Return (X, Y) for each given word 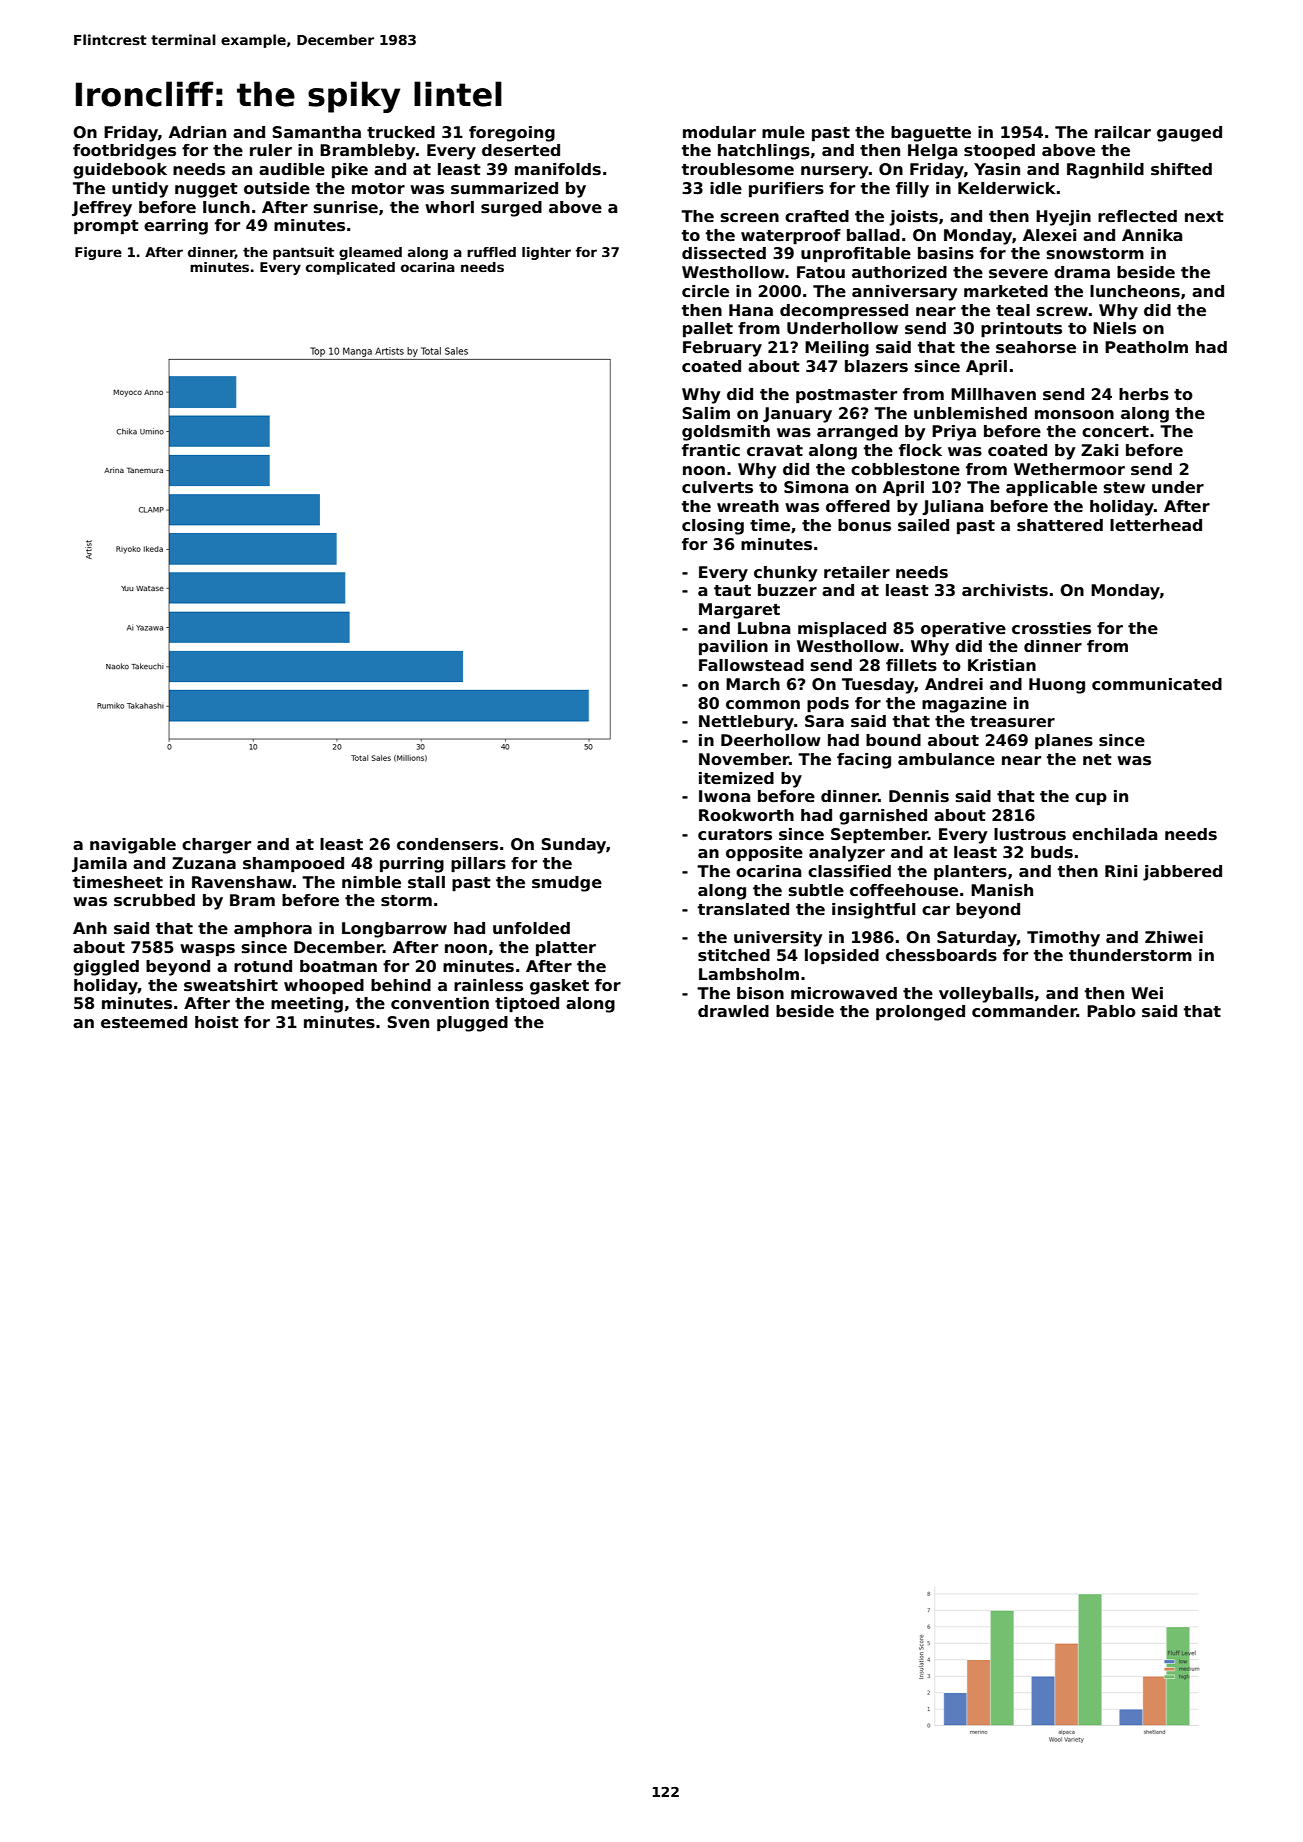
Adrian (197, 132)
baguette (931, 134)
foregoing (512, 134)
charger (216, 846)
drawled (733, 1011)
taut (732, 590)
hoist (217, 1022)
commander (1024, 1011)
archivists (1005, 590)
